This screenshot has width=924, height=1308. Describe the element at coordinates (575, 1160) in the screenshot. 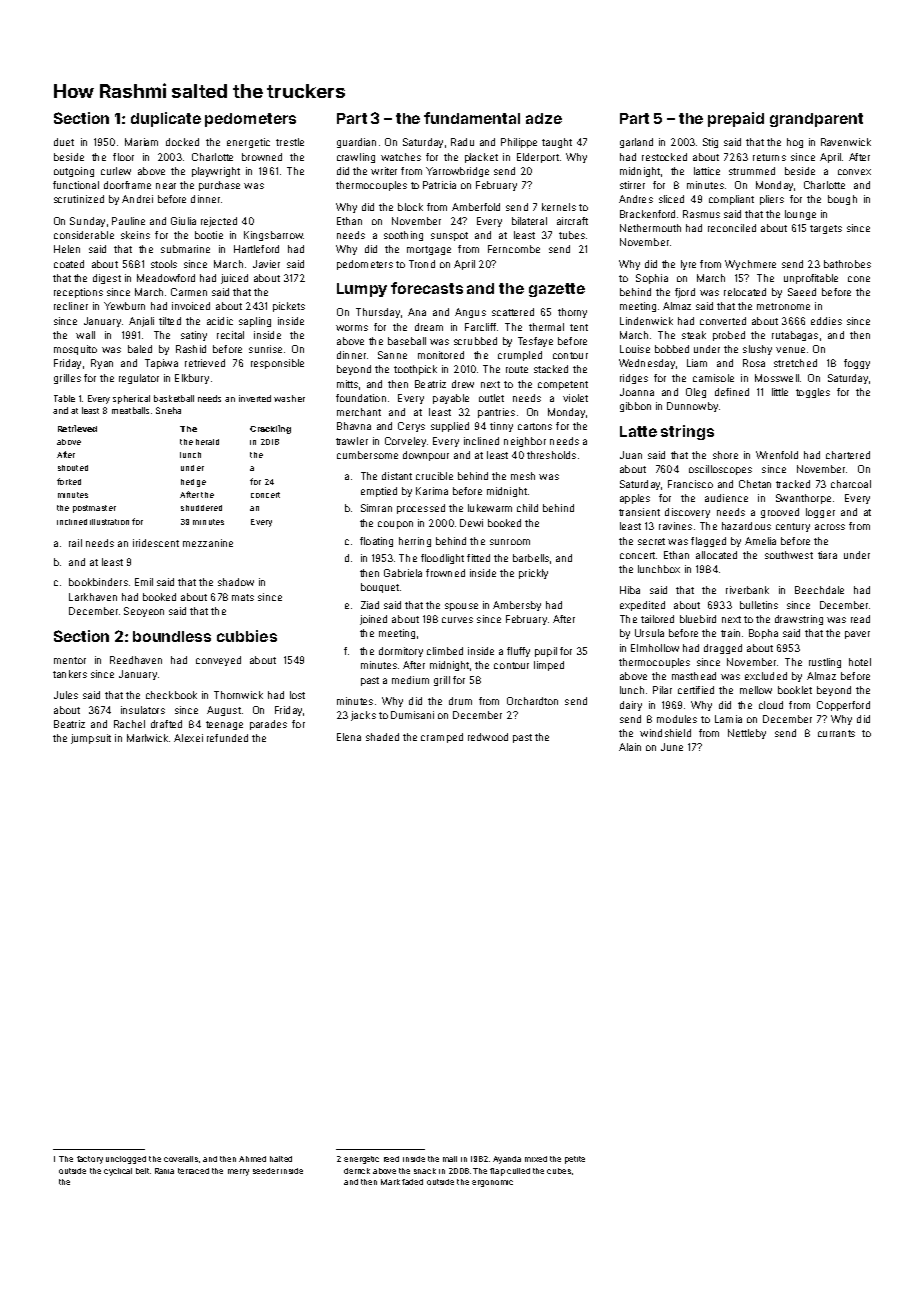

I see `petite` at that location.
